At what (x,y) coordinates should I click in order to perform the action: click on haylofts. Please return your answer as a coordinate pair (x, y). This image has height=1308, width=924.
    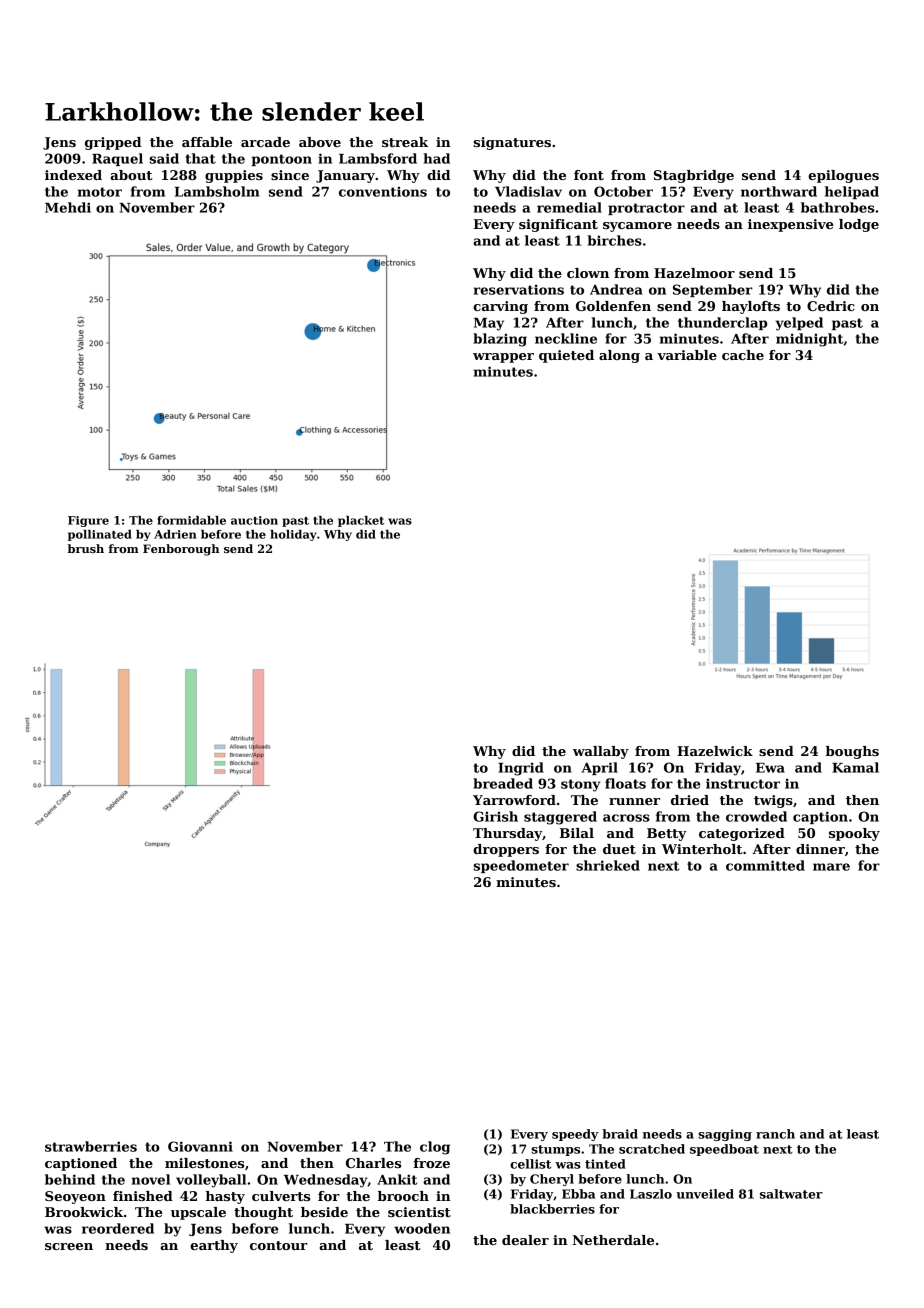
    Looking at the image, I should click on (751, 307).
